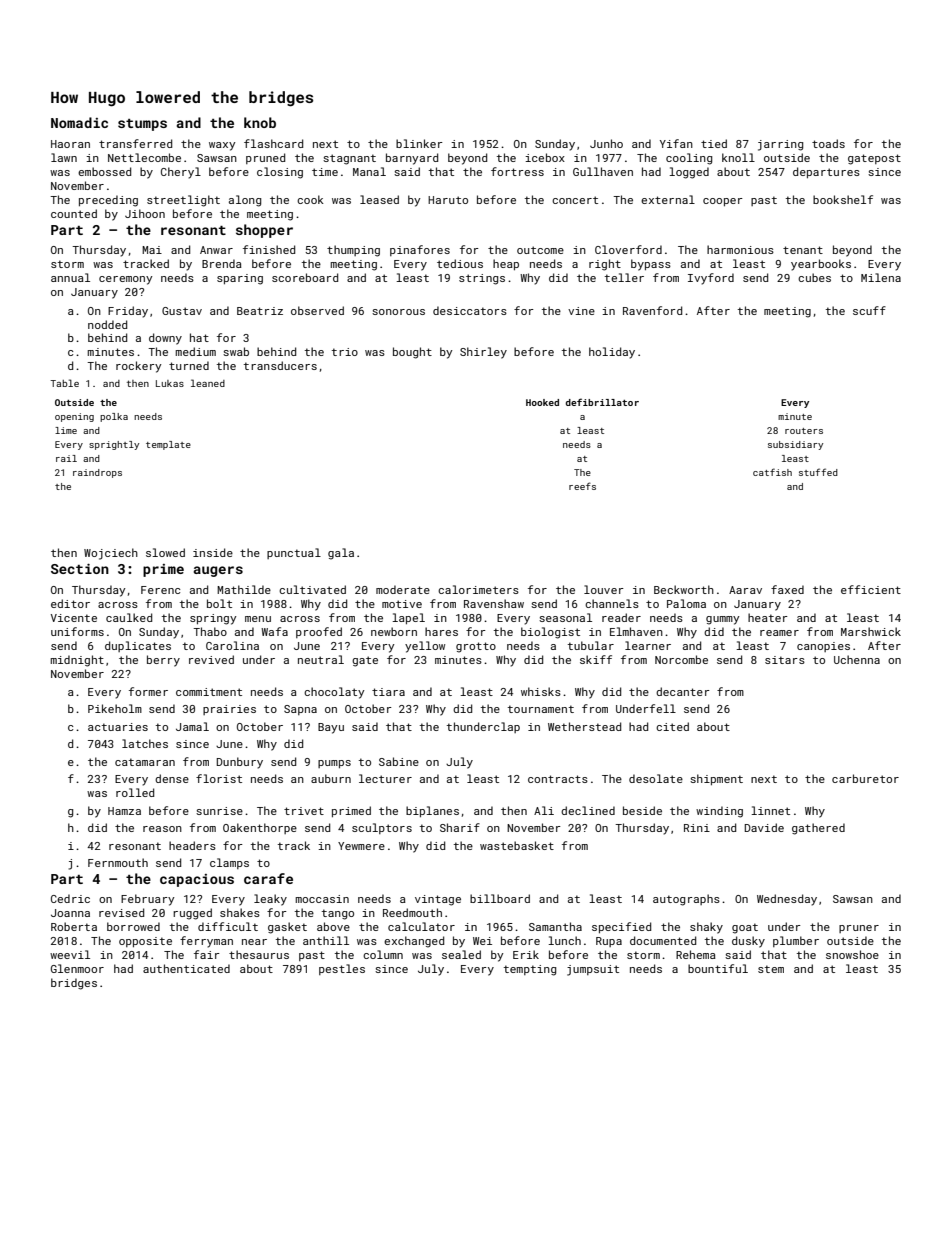 The width and height of the screenshot is (952, 1233). Describe the element at coordinates (651, 265) in the screenshot. I see `bypass` at that location.
